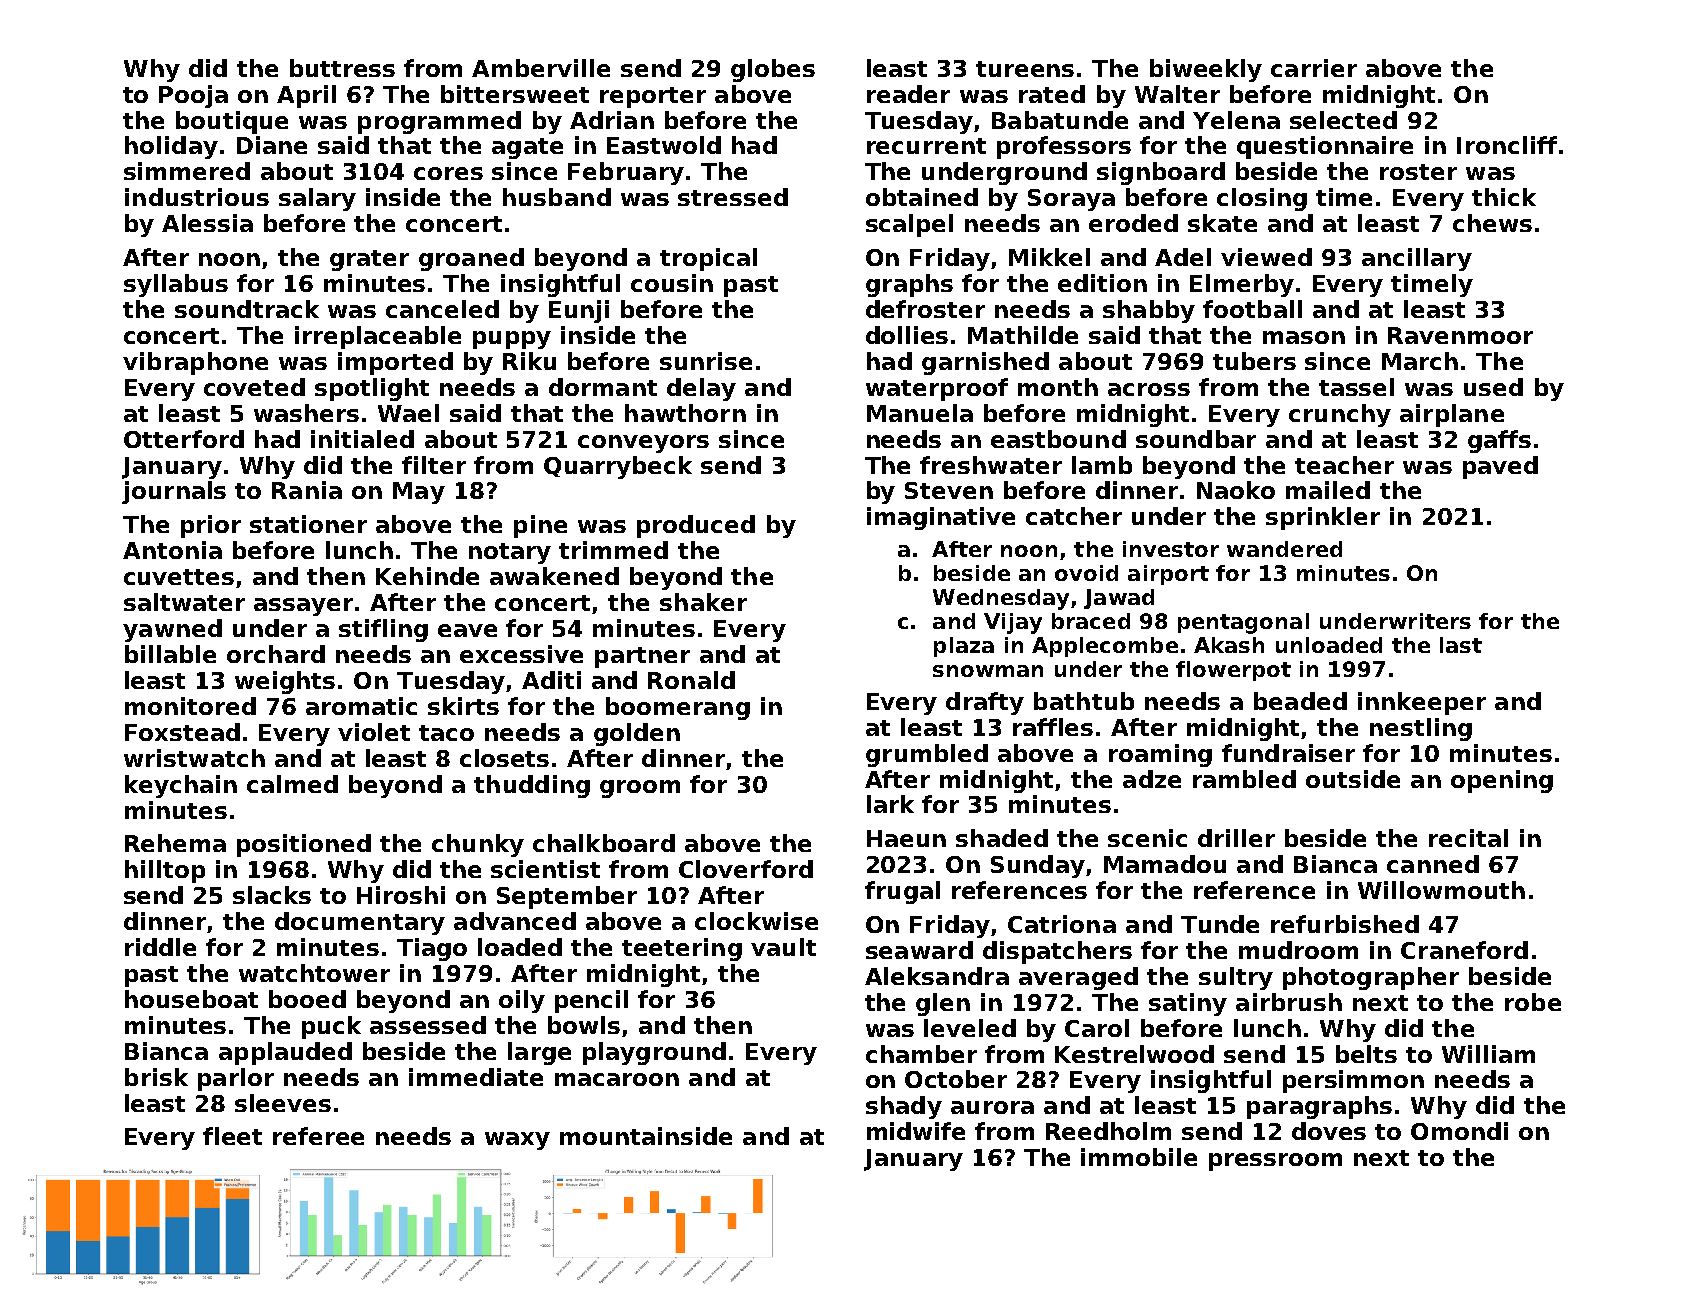 The width and height of the screenshot is (1691, 1307). I want to click on grater, so click(369, 260).
